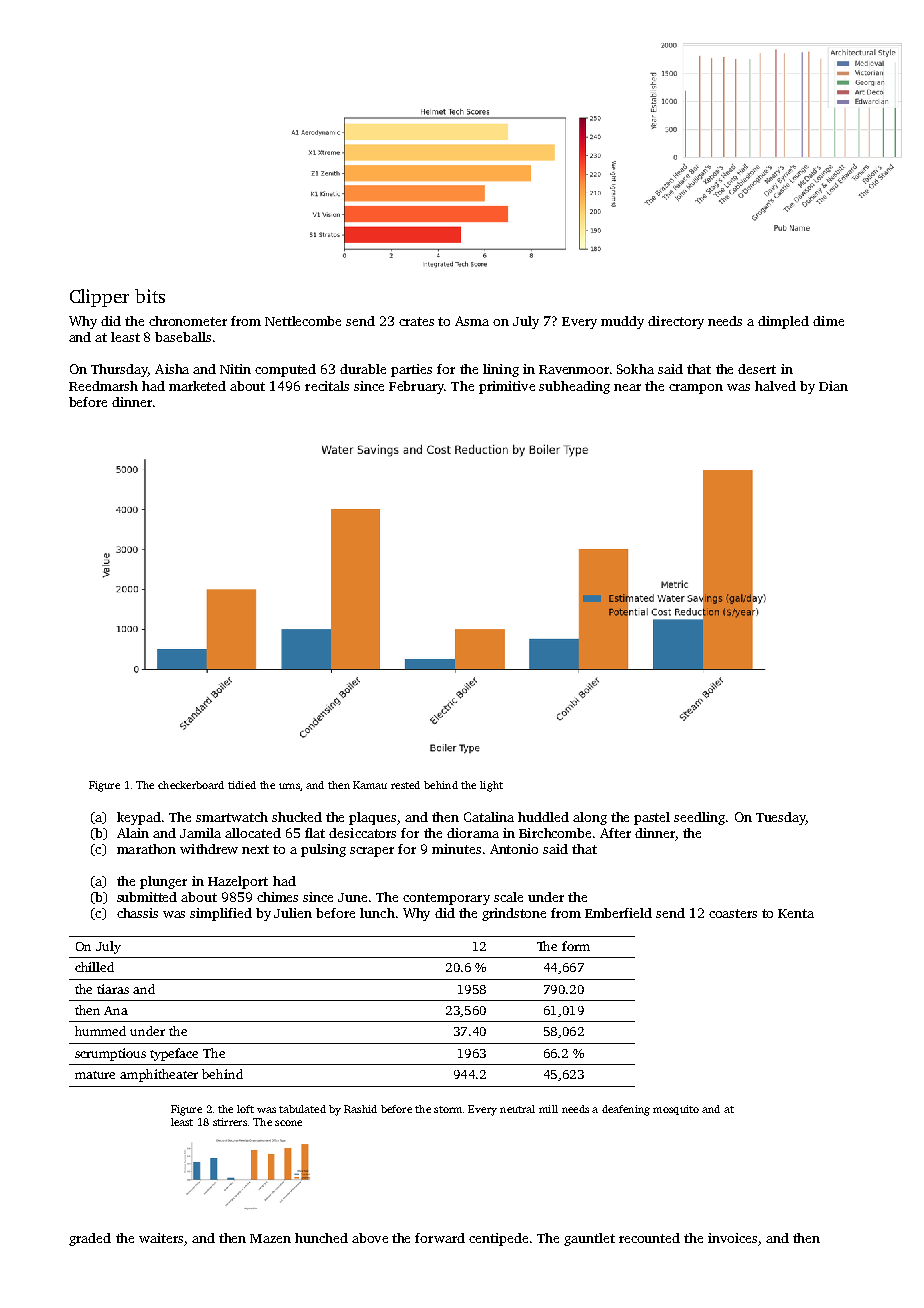  Describe the element at coordinates (90, 1239) in the screenshot. I see `graded` at that location.
